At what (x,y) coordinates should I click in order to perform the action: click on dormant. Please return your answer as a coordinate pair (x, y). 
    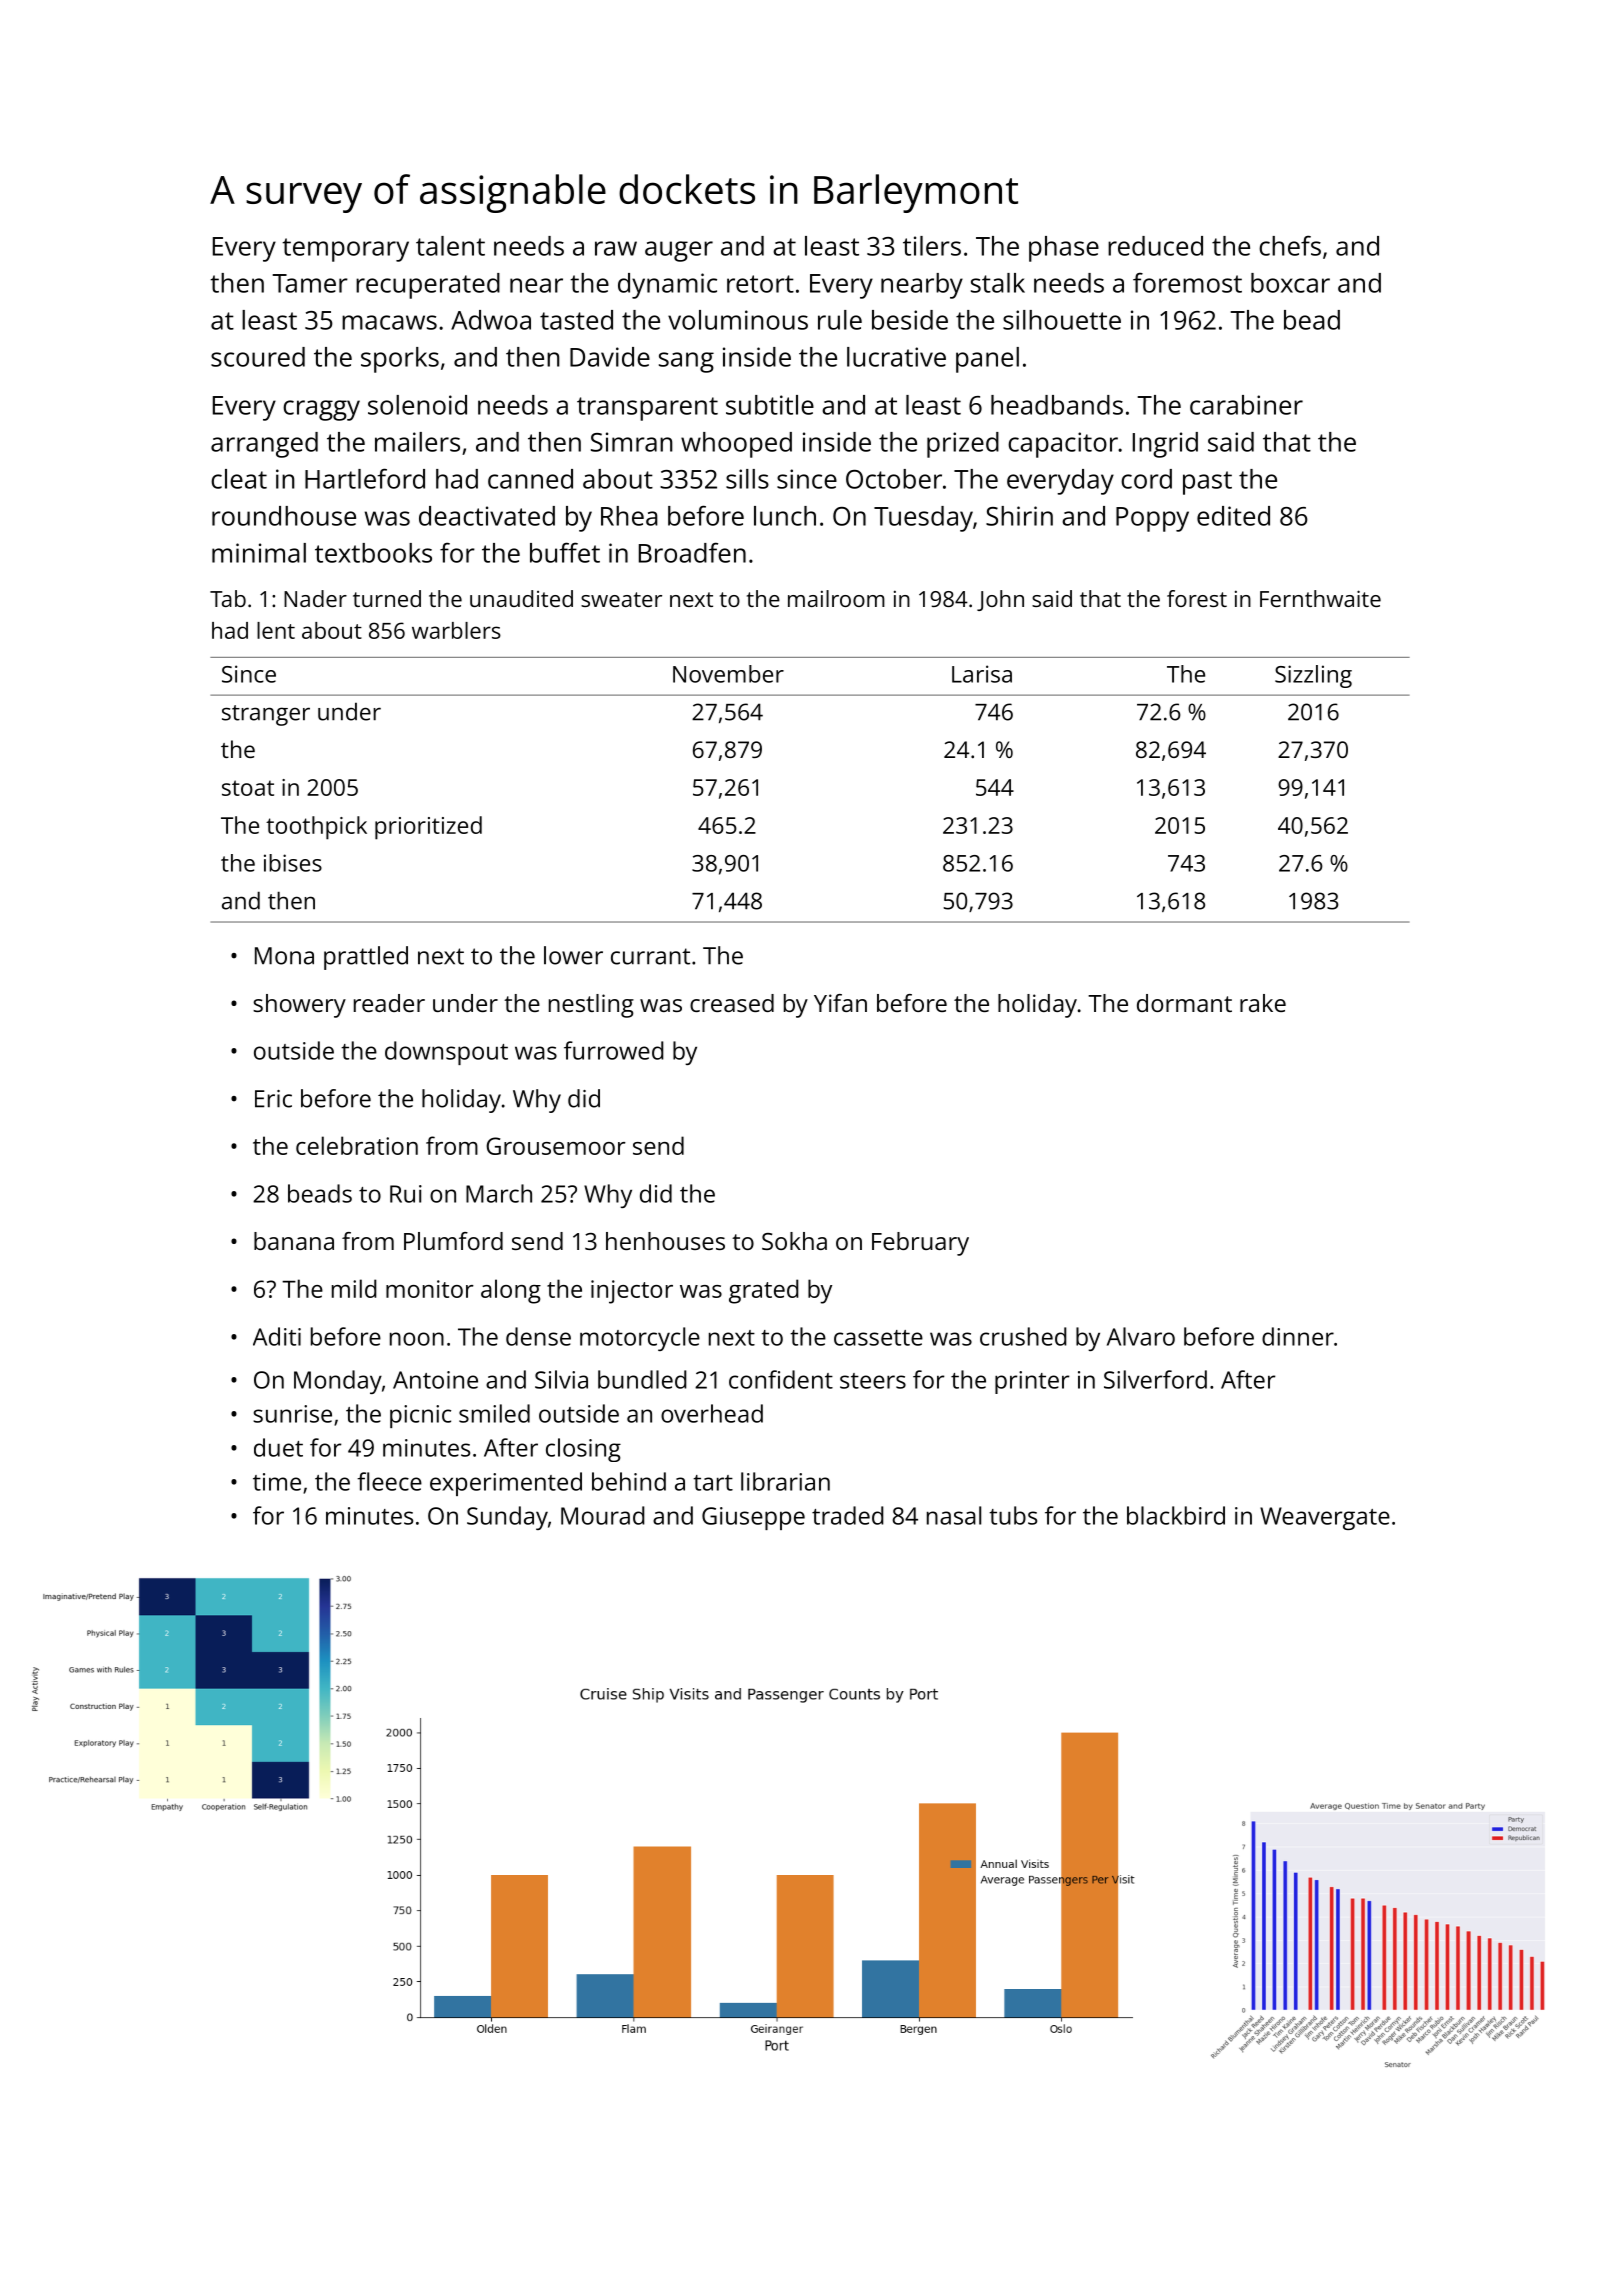
    Looking at the image, I should click on (1184, 1003).
